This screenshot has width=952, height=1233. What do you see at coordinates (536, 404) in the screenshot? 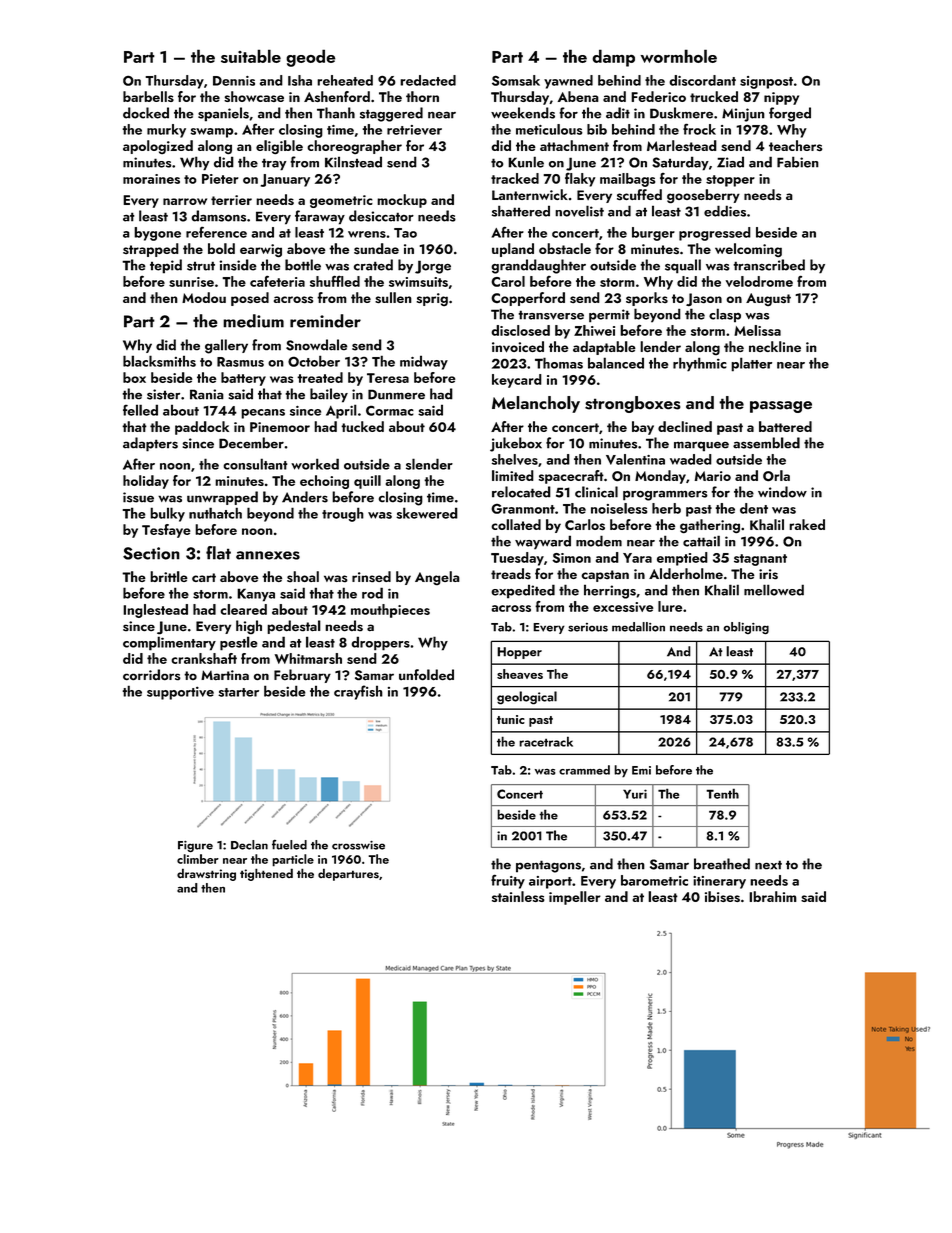
I see `Melancholy` at bounding box center [536, 404].
